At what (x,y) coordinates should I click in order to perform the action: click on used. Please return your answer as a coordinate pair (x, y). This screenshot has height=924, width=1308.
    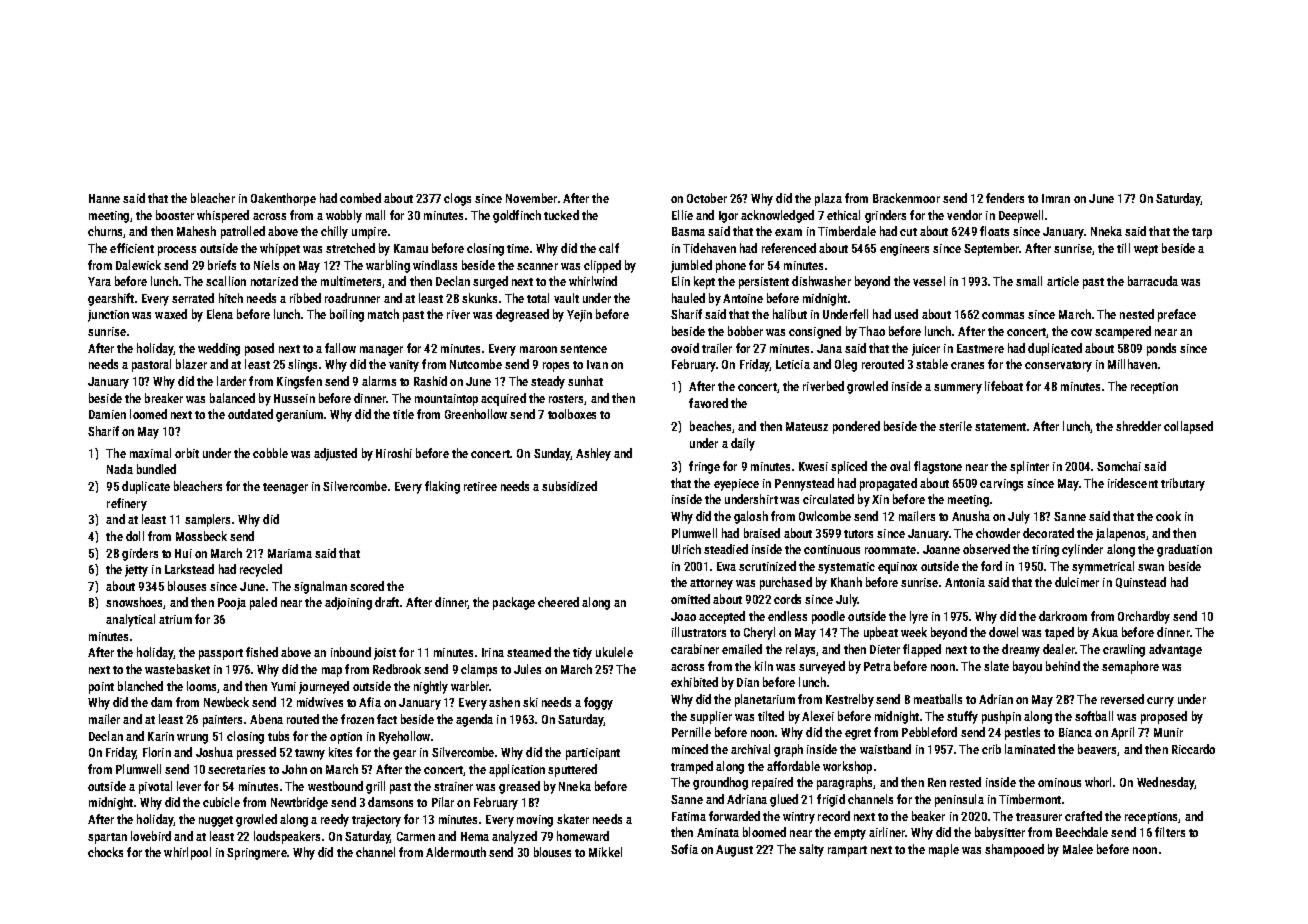
    Looking at the image, I should click on (906, 314).
